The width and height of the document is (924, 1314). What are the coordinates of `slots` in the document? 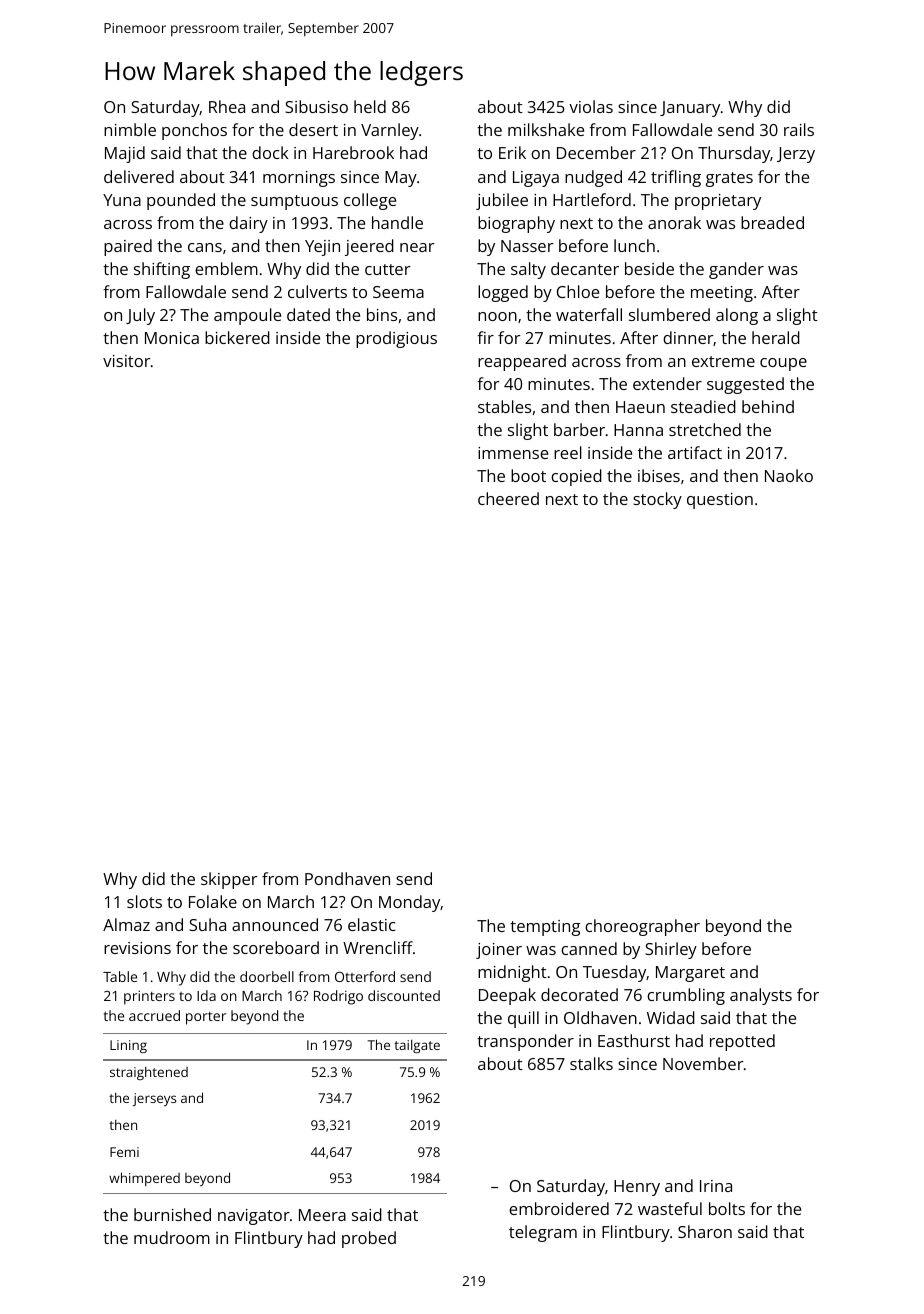 It's located at (144, 901).
